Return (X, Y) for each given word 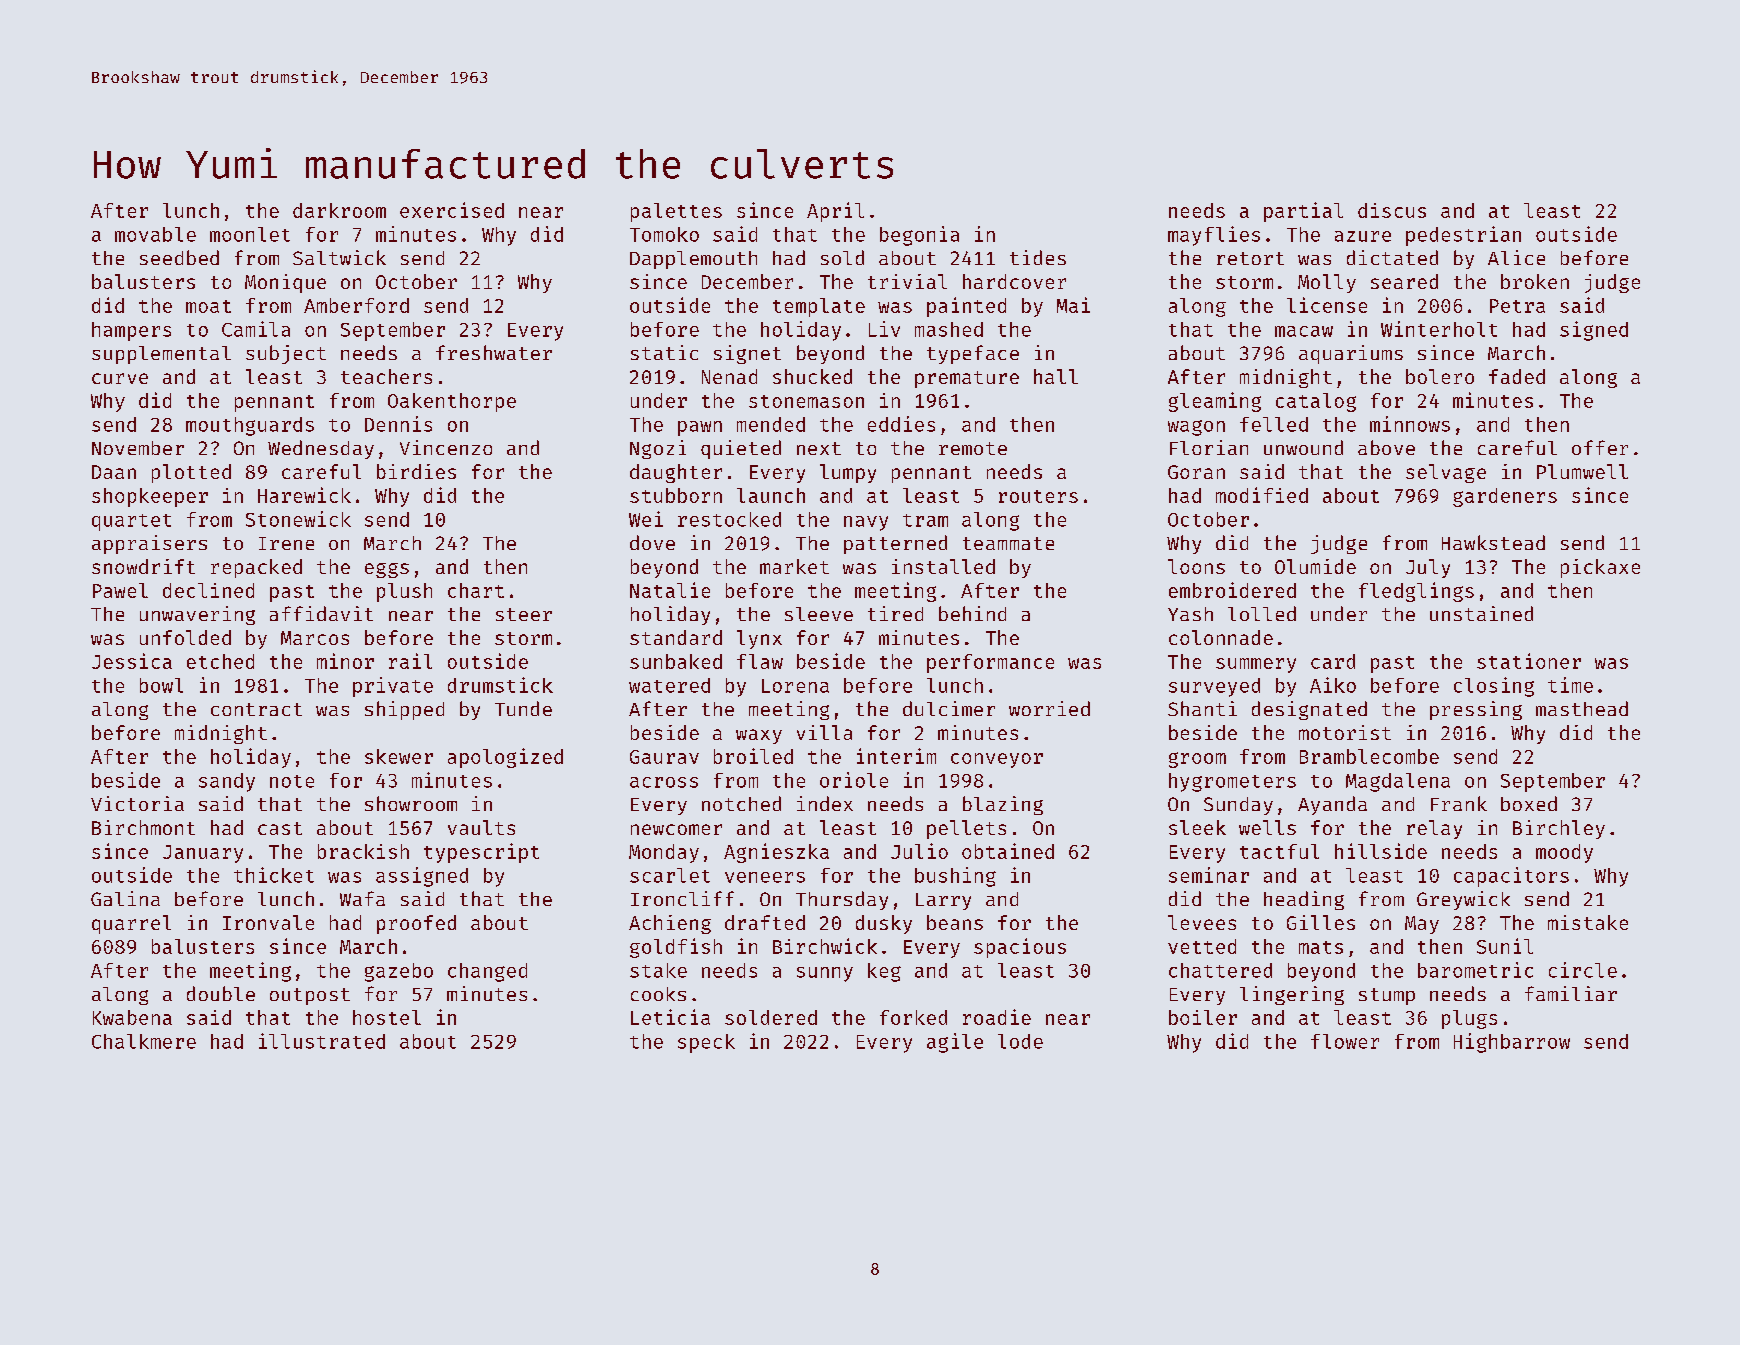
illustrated (322, 1041)
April (835, 212)
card (1333, 661)
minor (345, 661)
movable (155, 234)
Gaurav (664, 757)
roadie (997, 1017)
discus (1392, 210)
